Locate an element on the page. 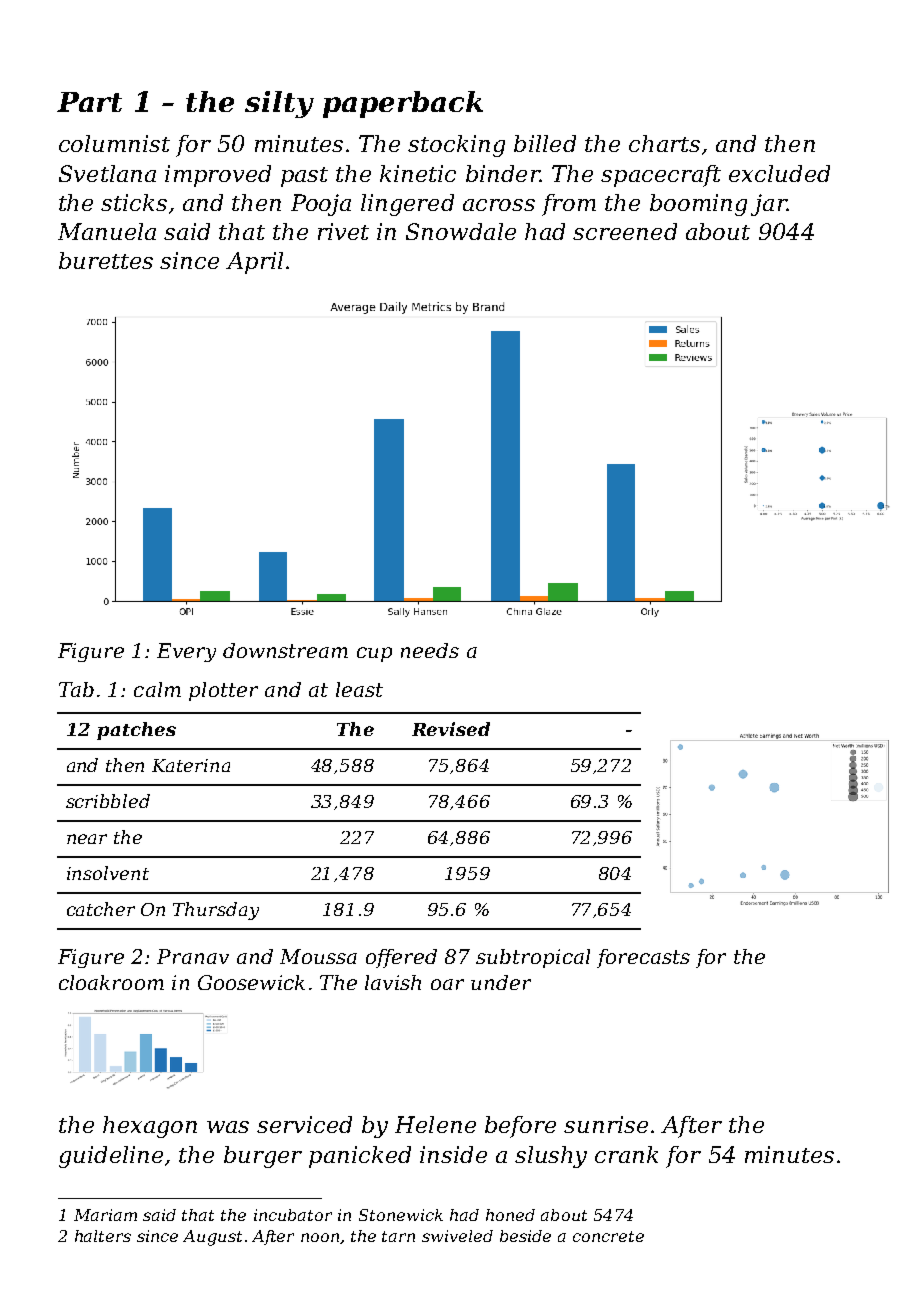 The image size is (908, 1316). stocking is located at coordinates (456, 146).
